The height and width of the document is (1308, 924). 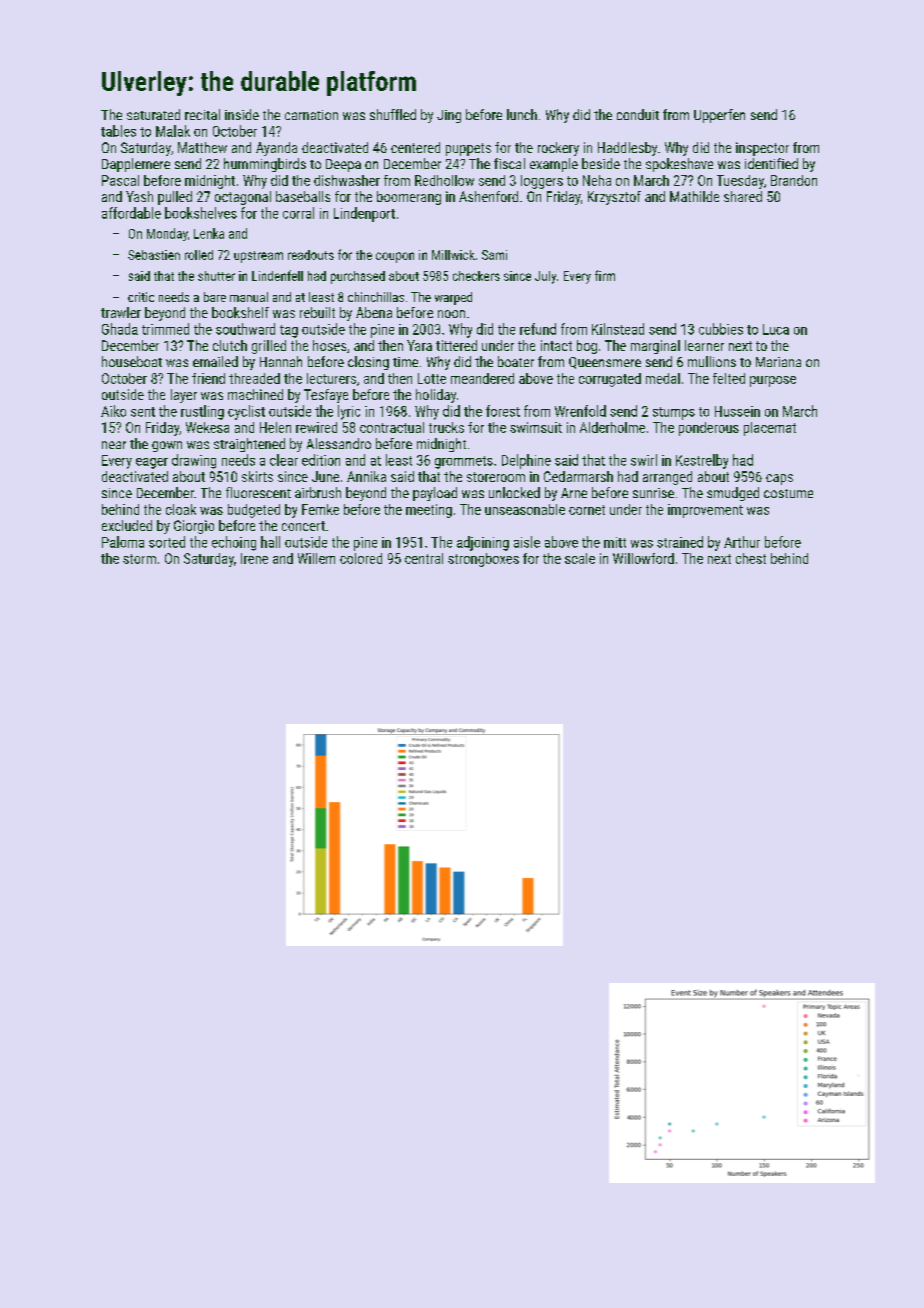 What do you see at coordinates (243, 198) in the document?
I see `octagonal` at bounding box center [243, 198].
